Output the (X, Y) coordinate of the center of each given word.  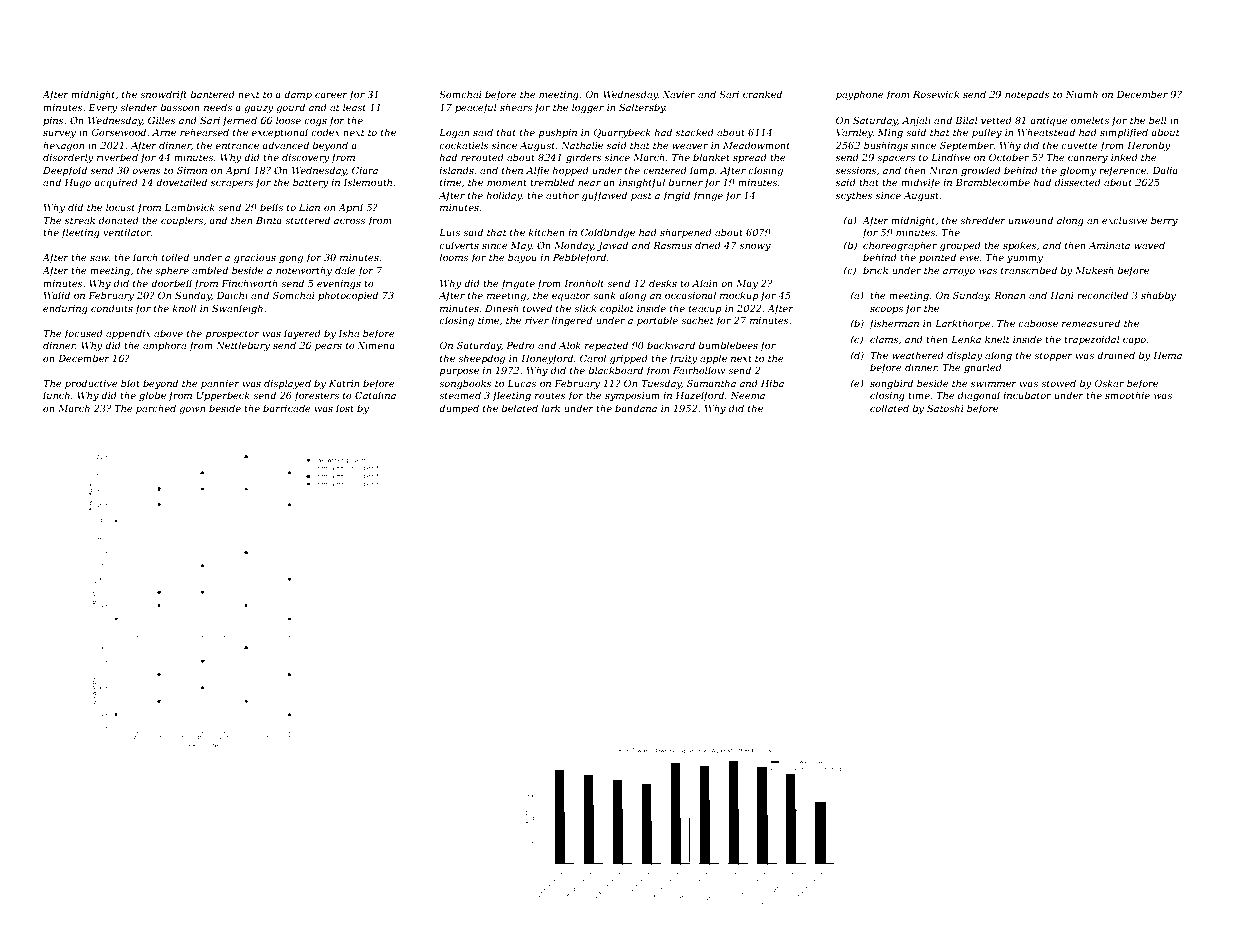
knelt (997, 339)
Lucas (522, 383)
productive (91, 384)
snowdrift (163, 95)
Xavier (678, 94)
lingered (571, 321)
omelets (1090, 120)
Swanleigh (237, 309)
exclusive (1124, 220)
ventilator (127, 232)
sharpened (686, 233)
